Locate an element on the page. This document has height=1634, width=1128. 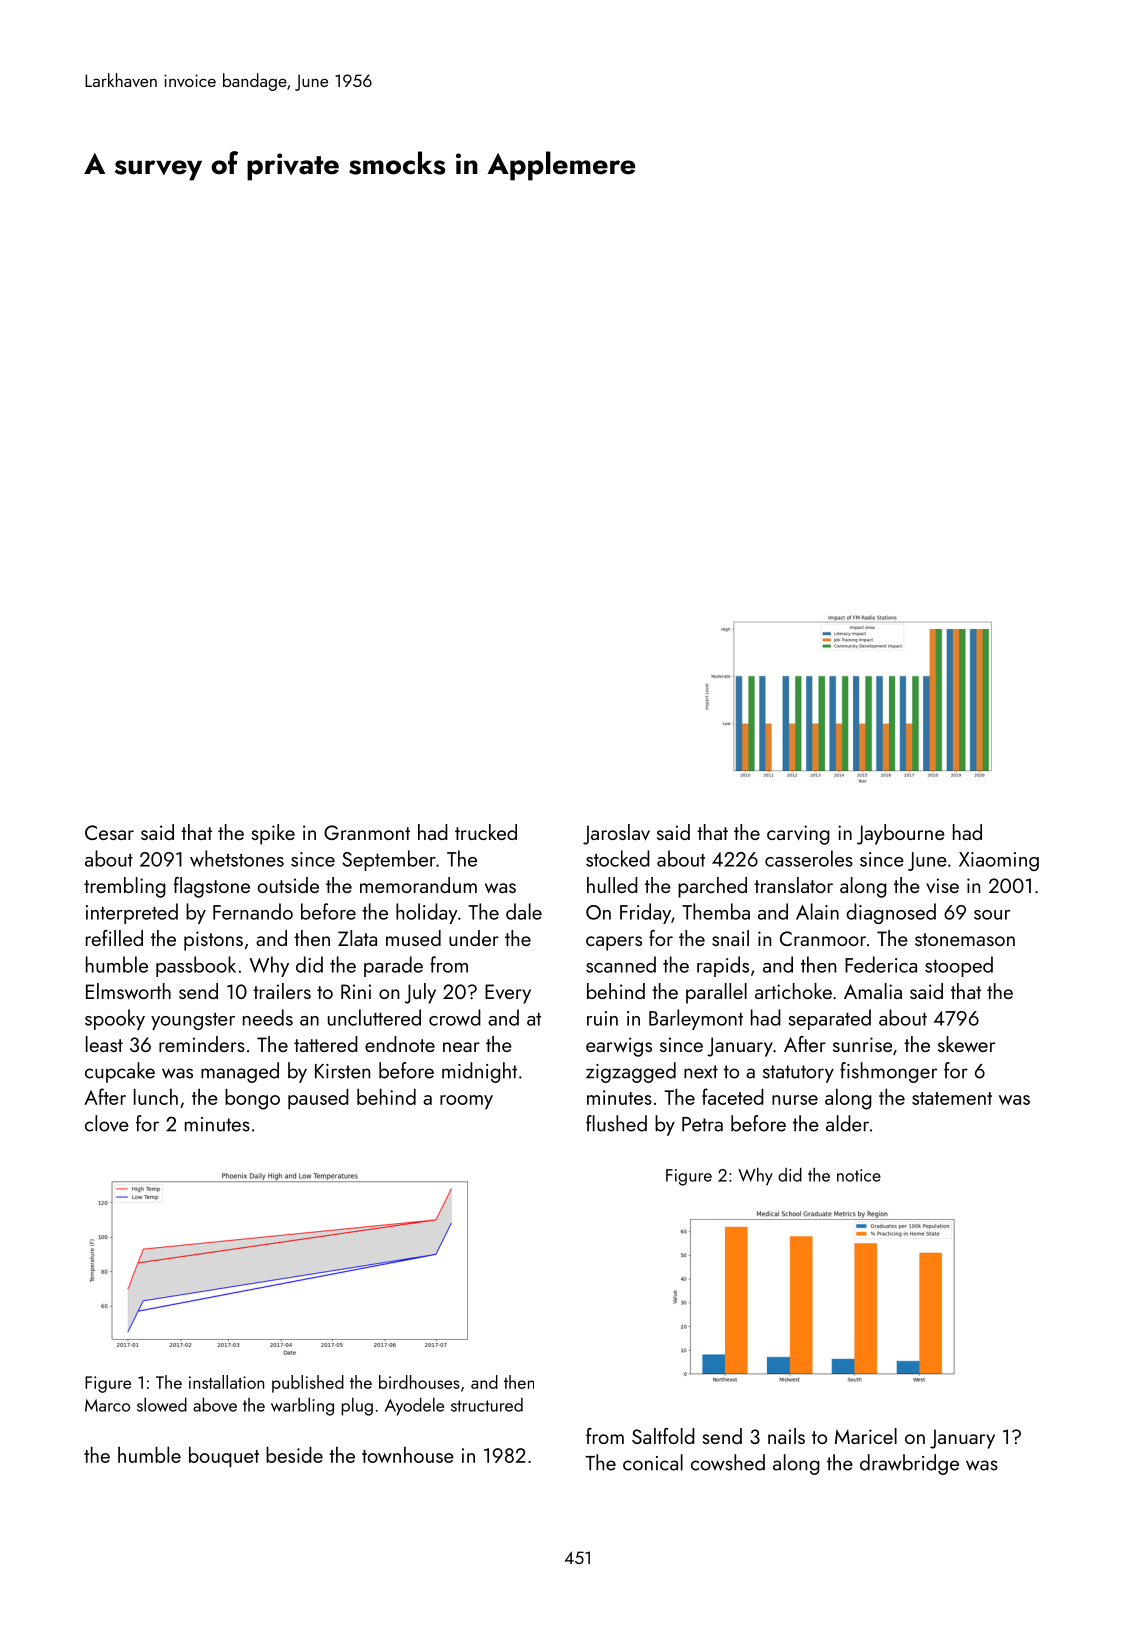
Jaybourne is located at coordinates (901, 834).
